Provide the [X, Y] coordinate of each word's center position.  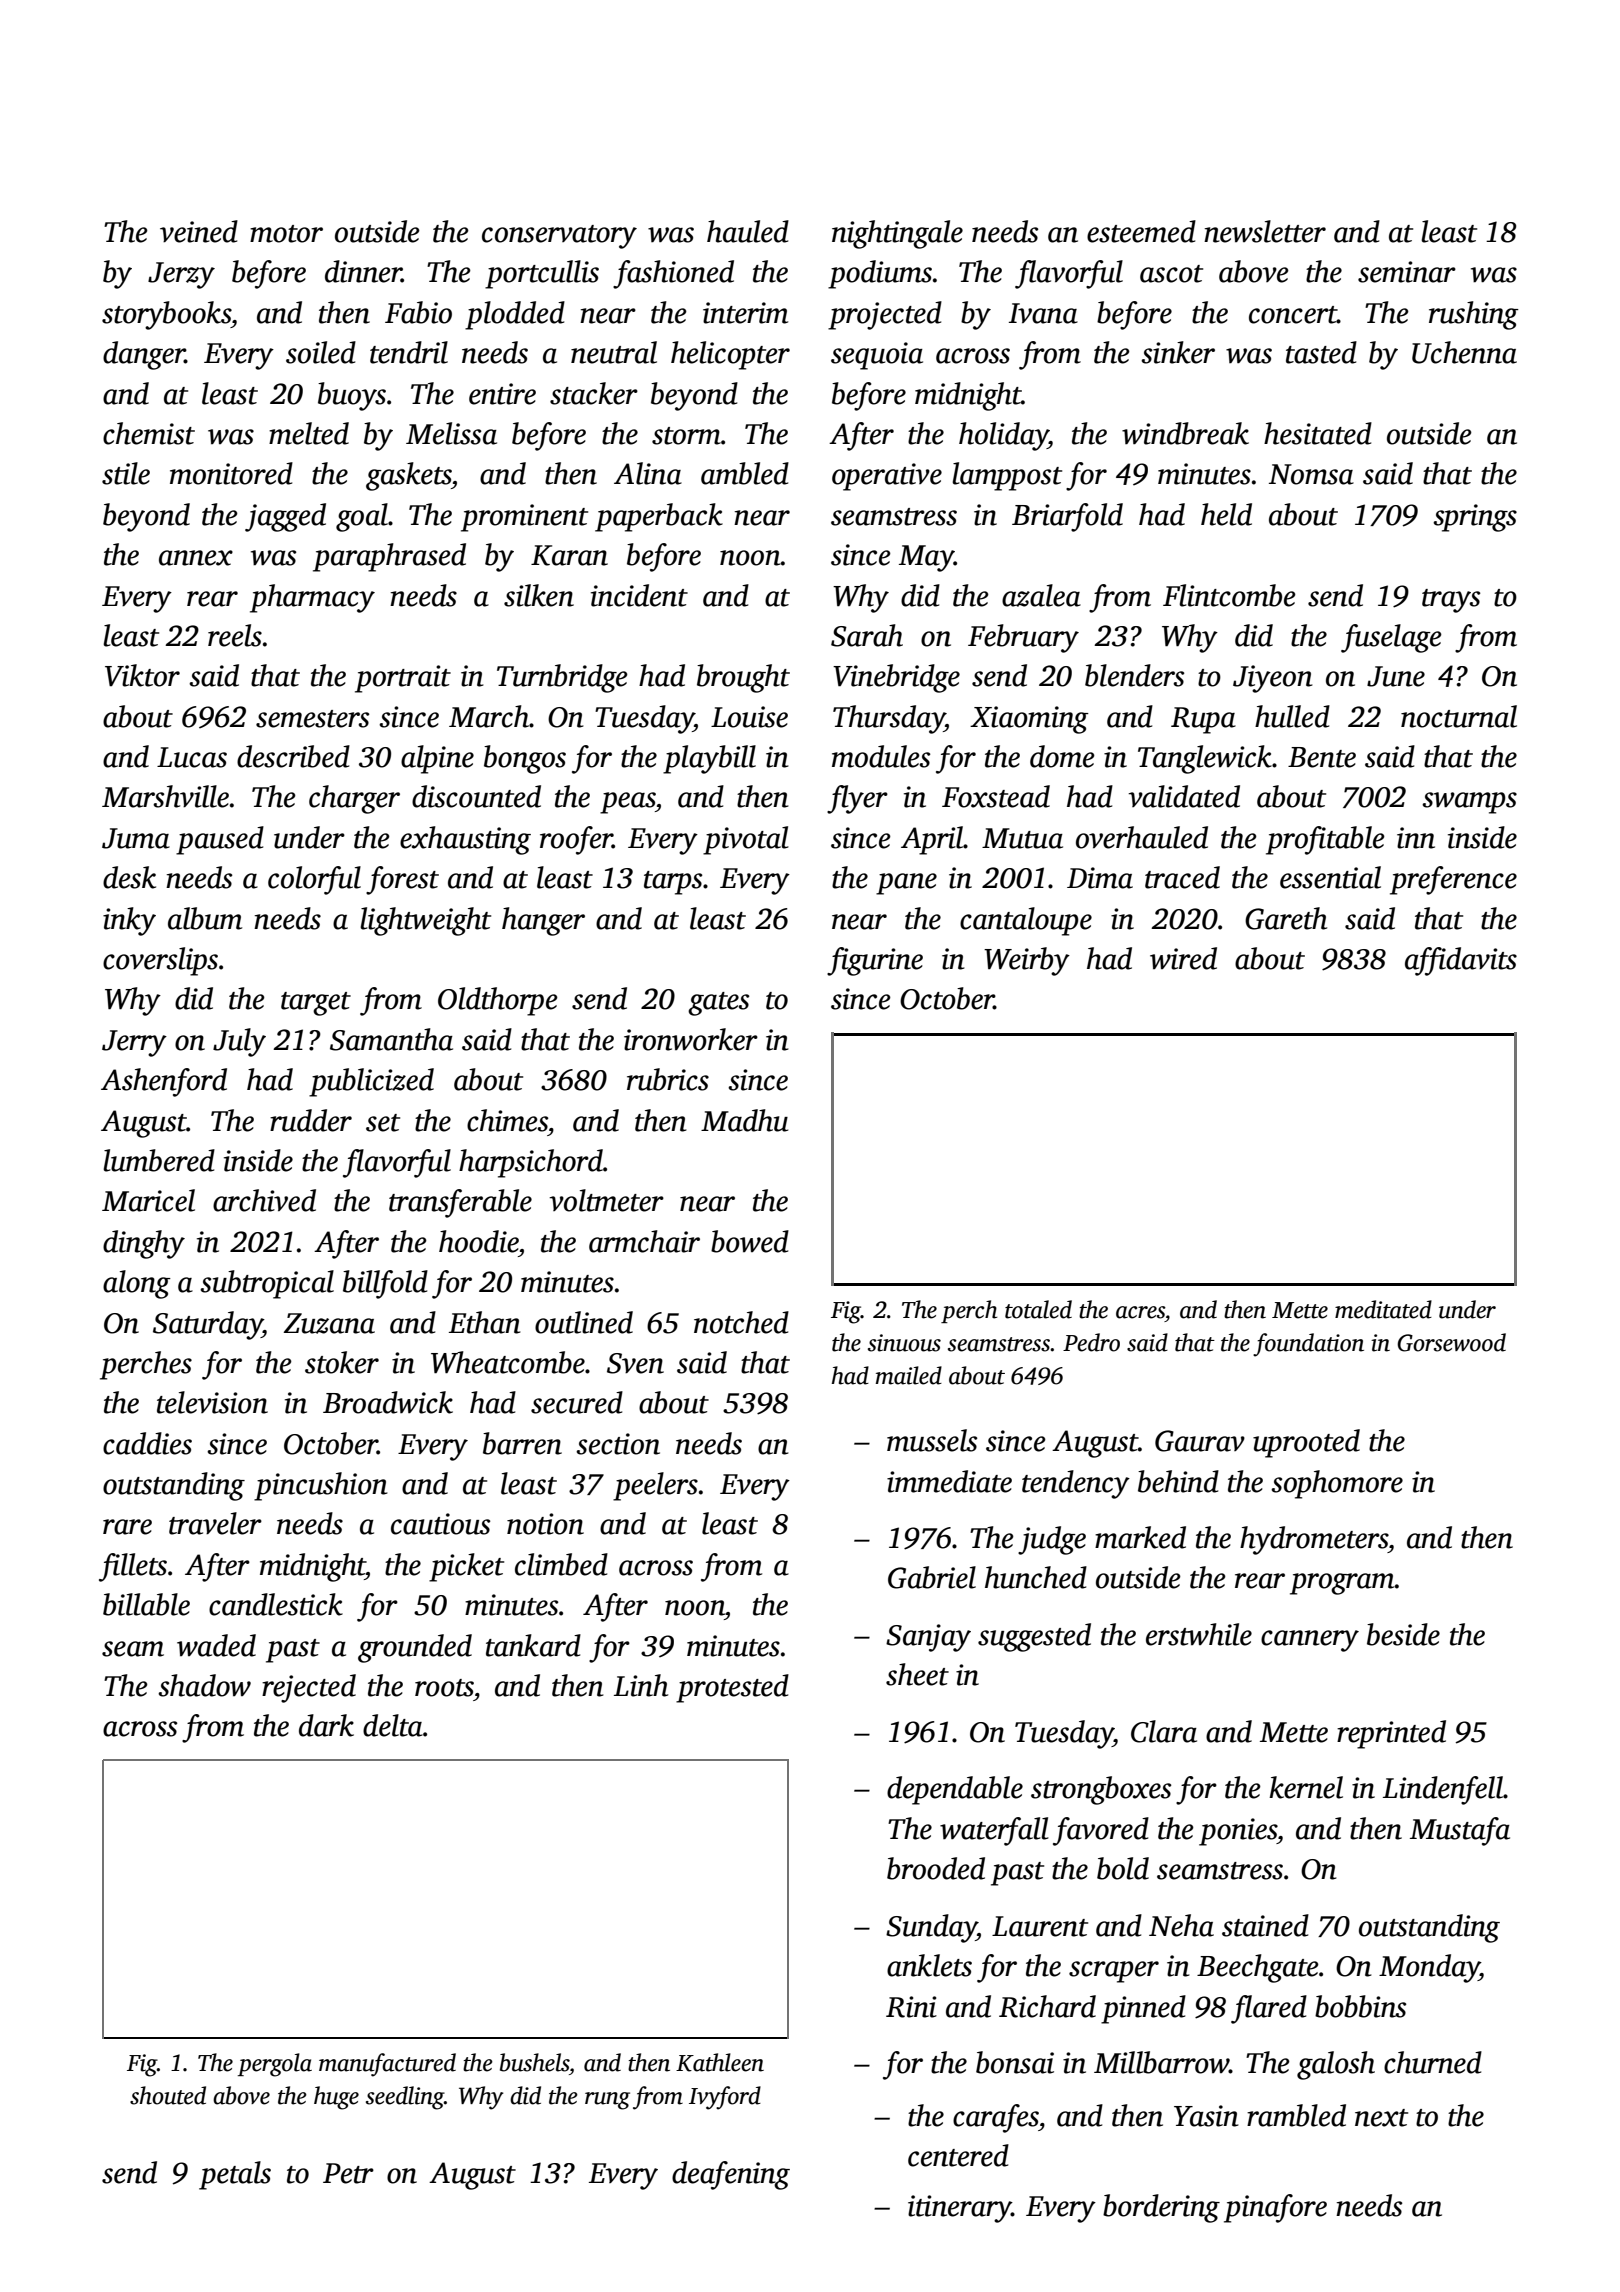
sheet [917, 1674]
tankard [533, 1645]
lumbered [159, 1160]
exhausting [465, 840]
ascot [1171, 274]
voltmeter [606, 1200]
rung [607, 2101]
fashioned [673, 274]
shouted [168, 2095]
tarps [673, 883]
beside [1403, 1634]
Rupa [1203, 720]
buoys [352, 396]
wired [1183, 958]
